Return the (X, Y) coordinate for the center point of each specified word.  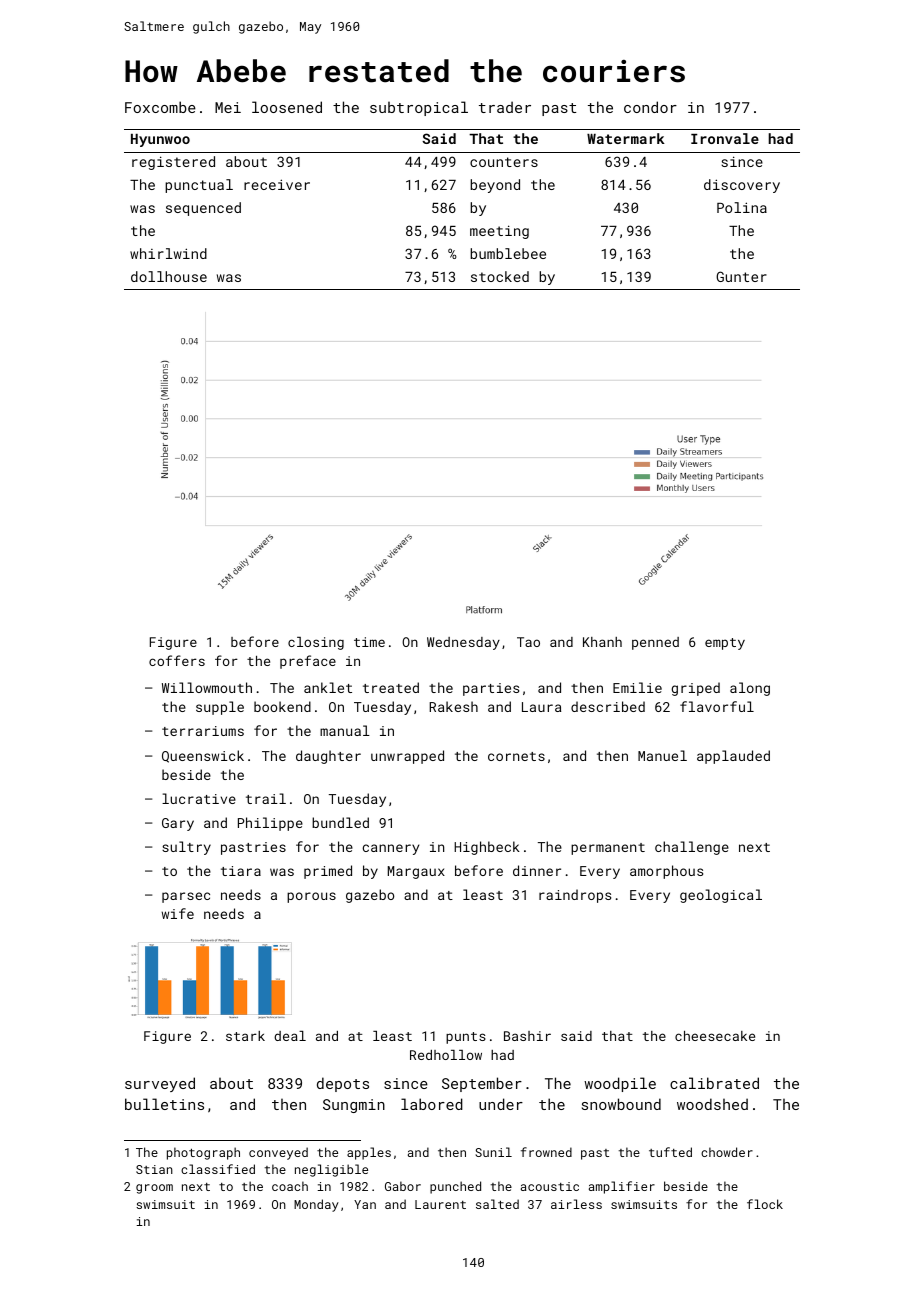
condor (650, 107)
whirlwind (168, 253)
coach (290, 1186)
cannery (391, 849)
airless (576, 1204)
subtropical (419, 108)
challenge (692, 848)
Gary (178, 824)
